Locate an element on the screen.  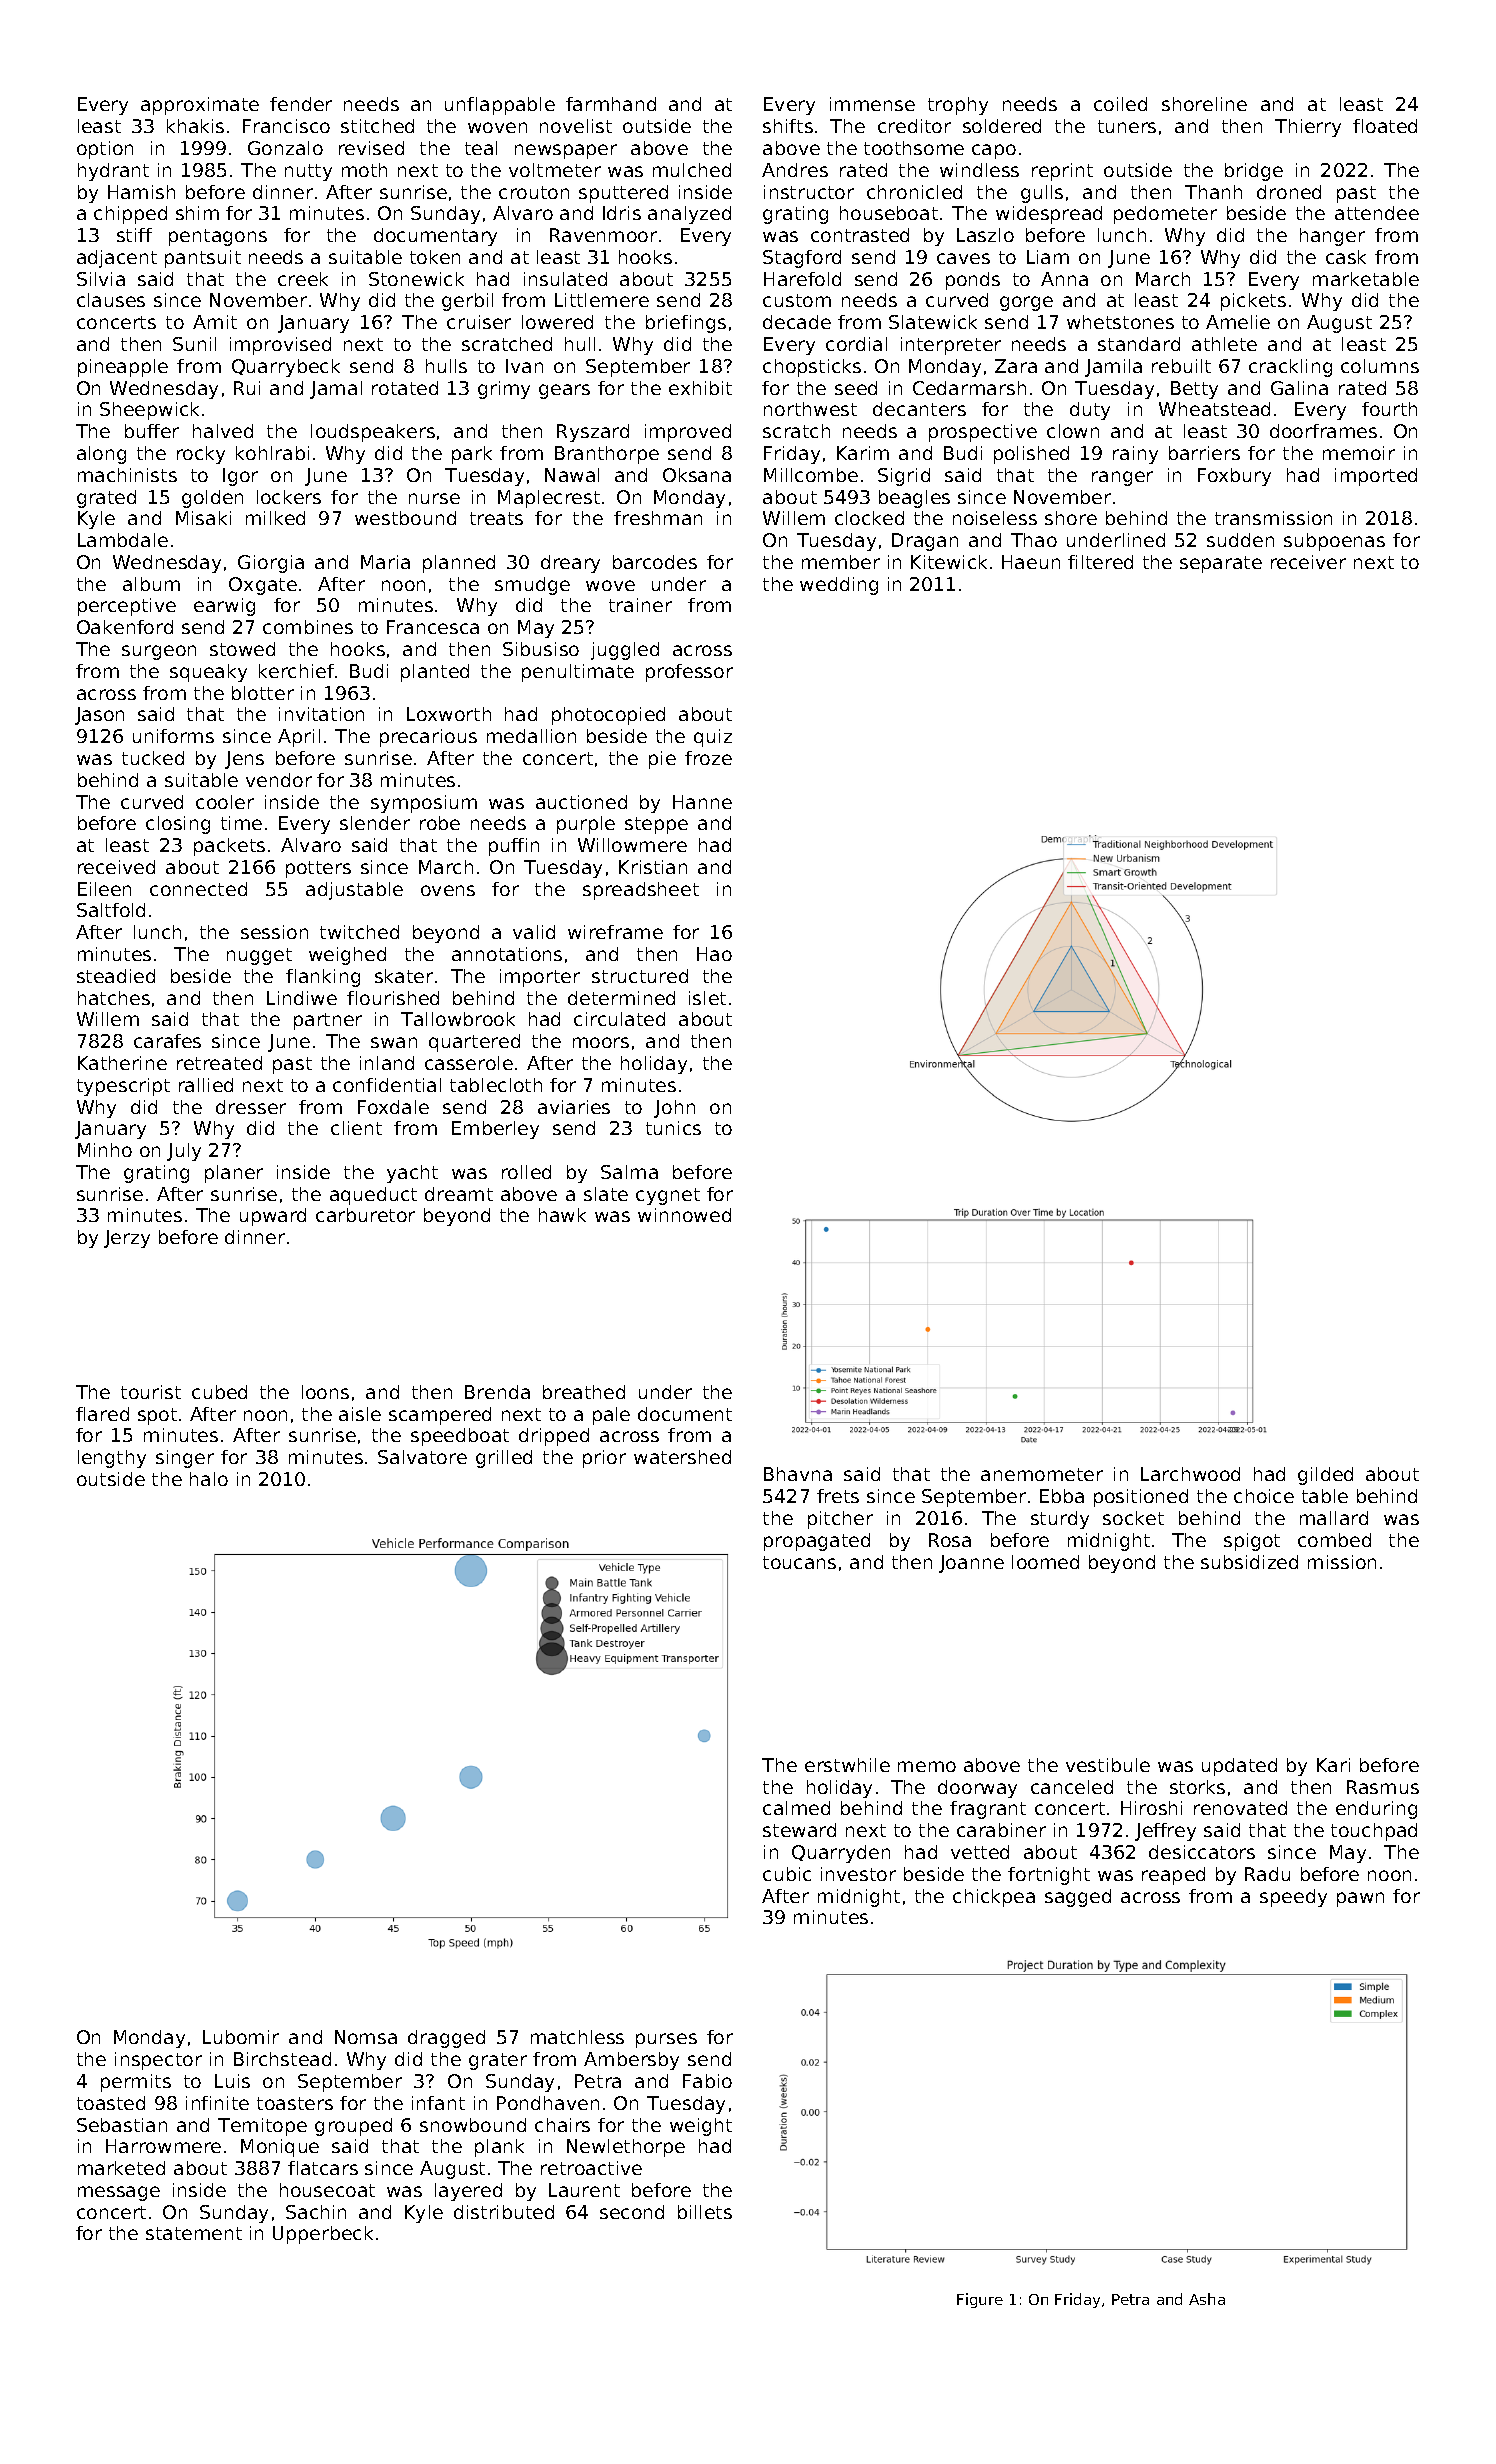
Asha is located at coordinates (1207, 2299).
